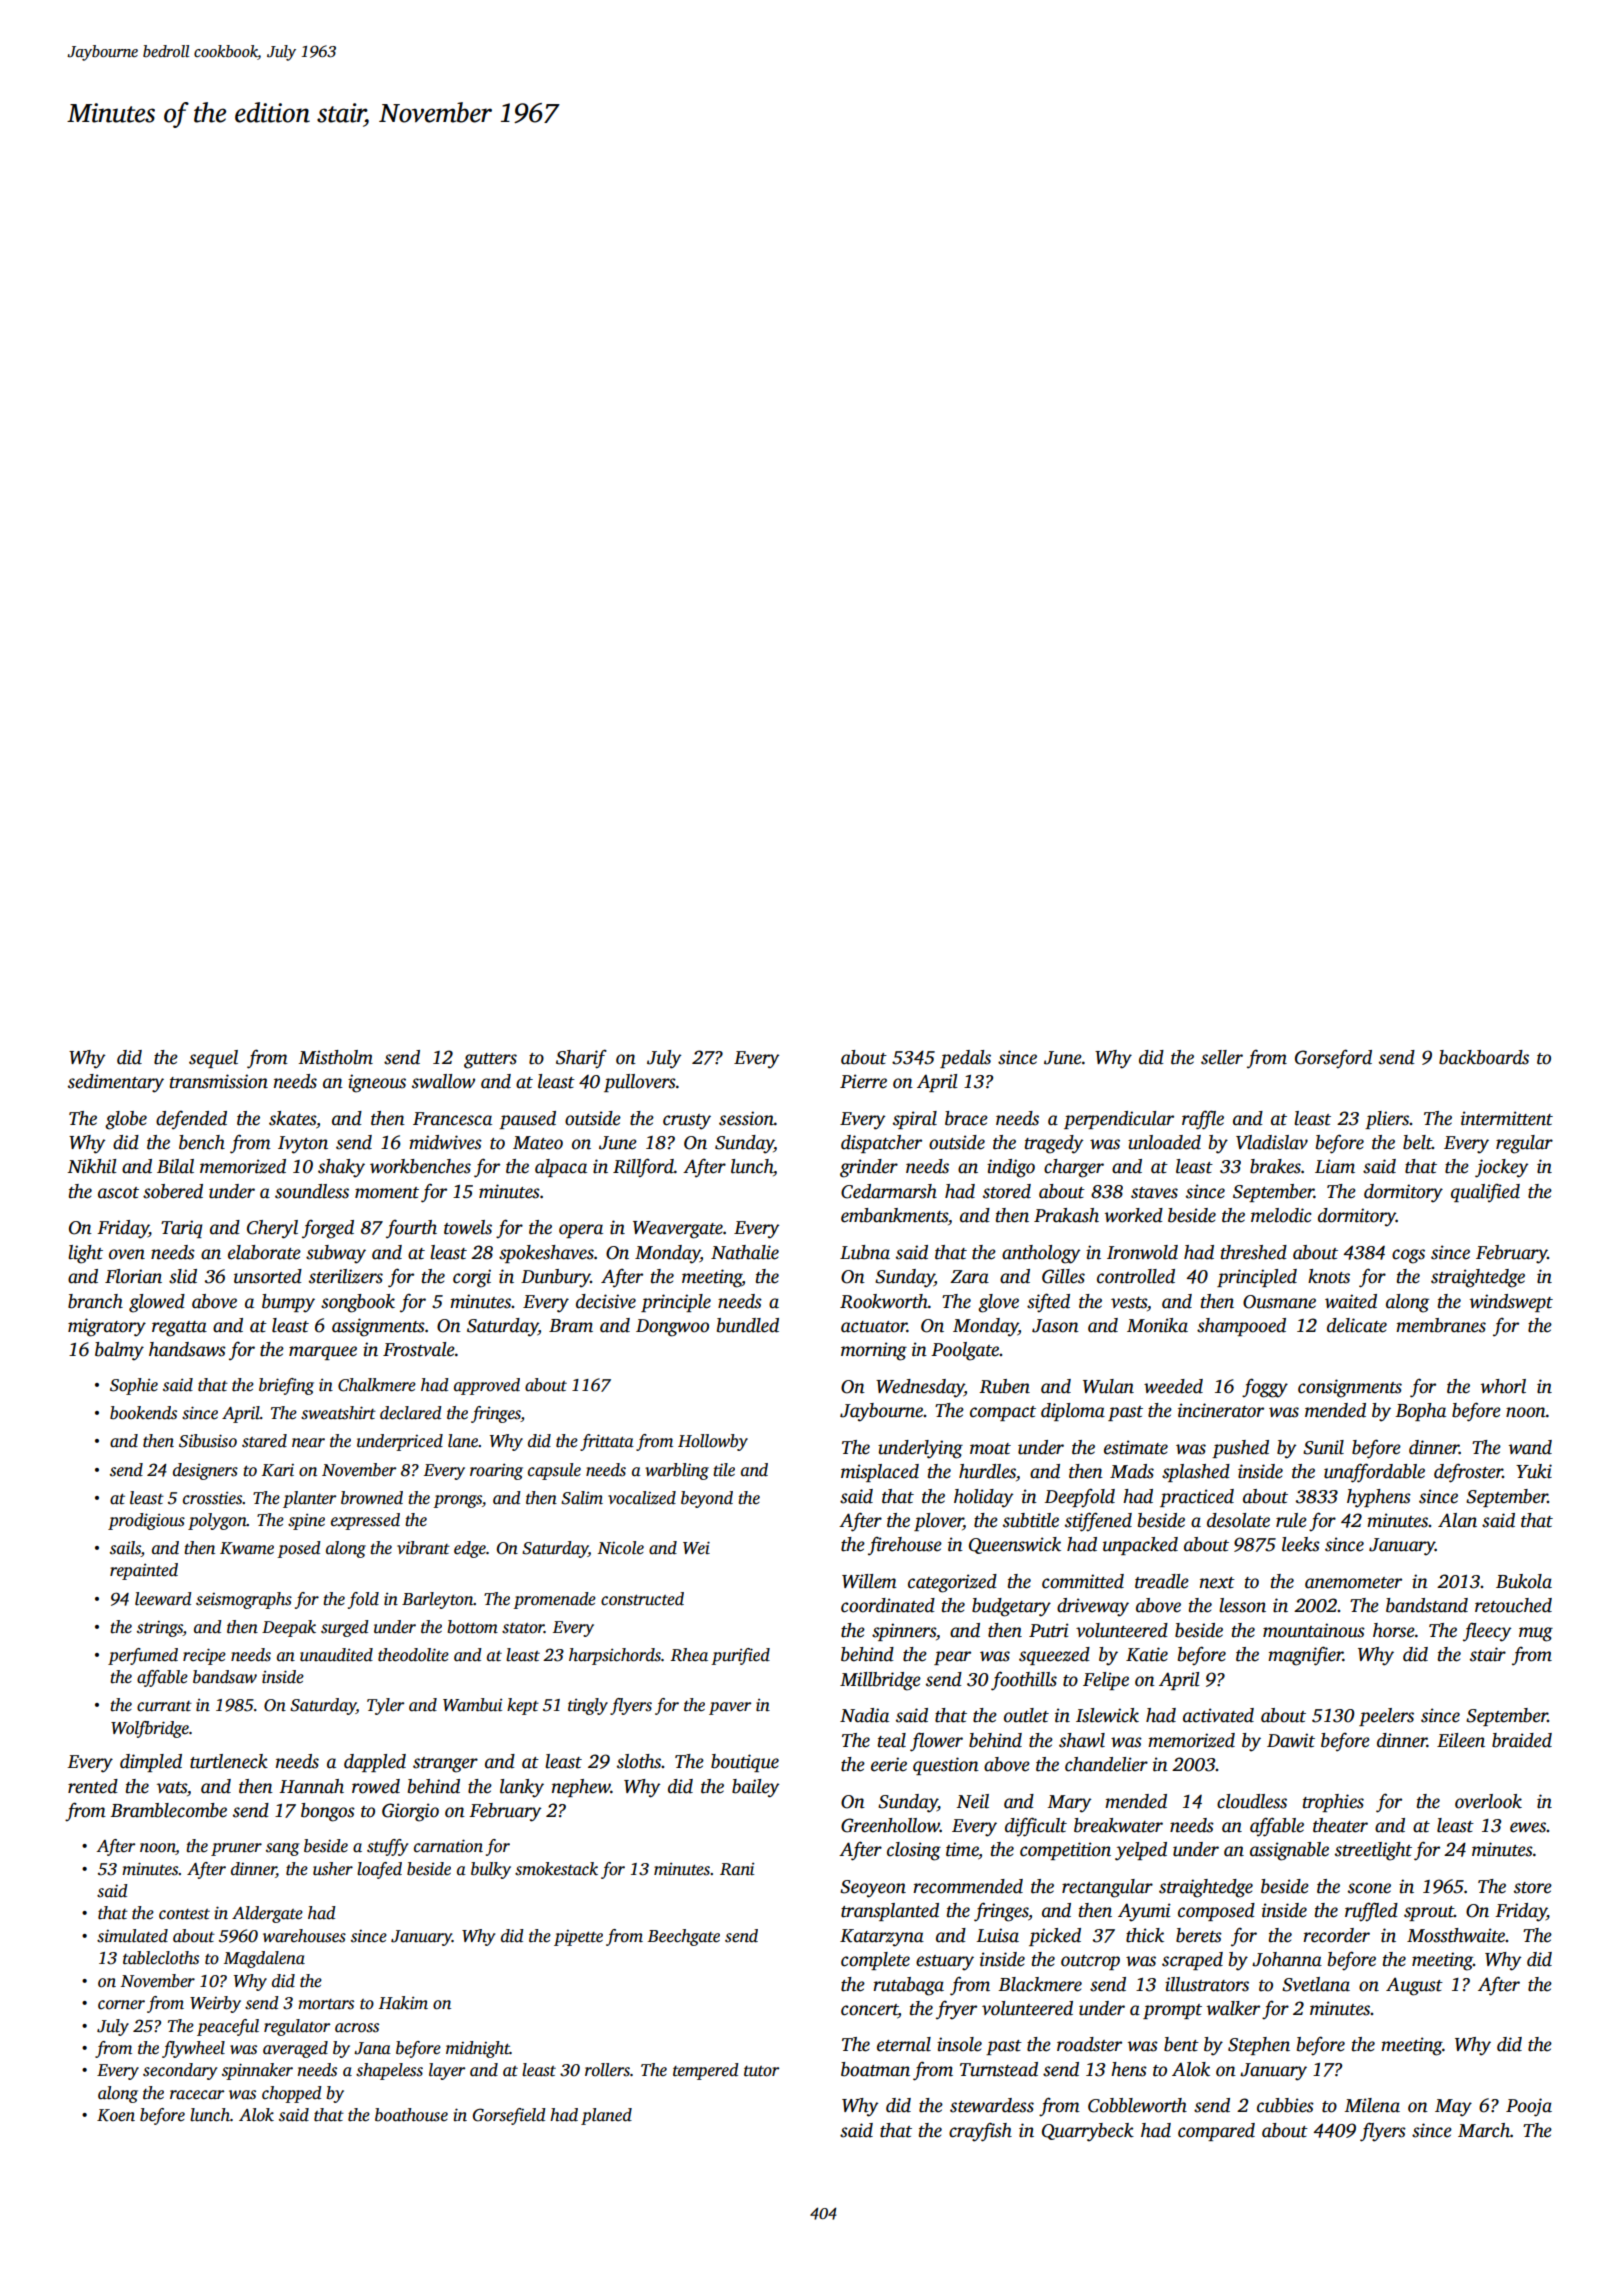 This page has width=1620, height=2292. I want to click on August, so click(1414, 1987).
